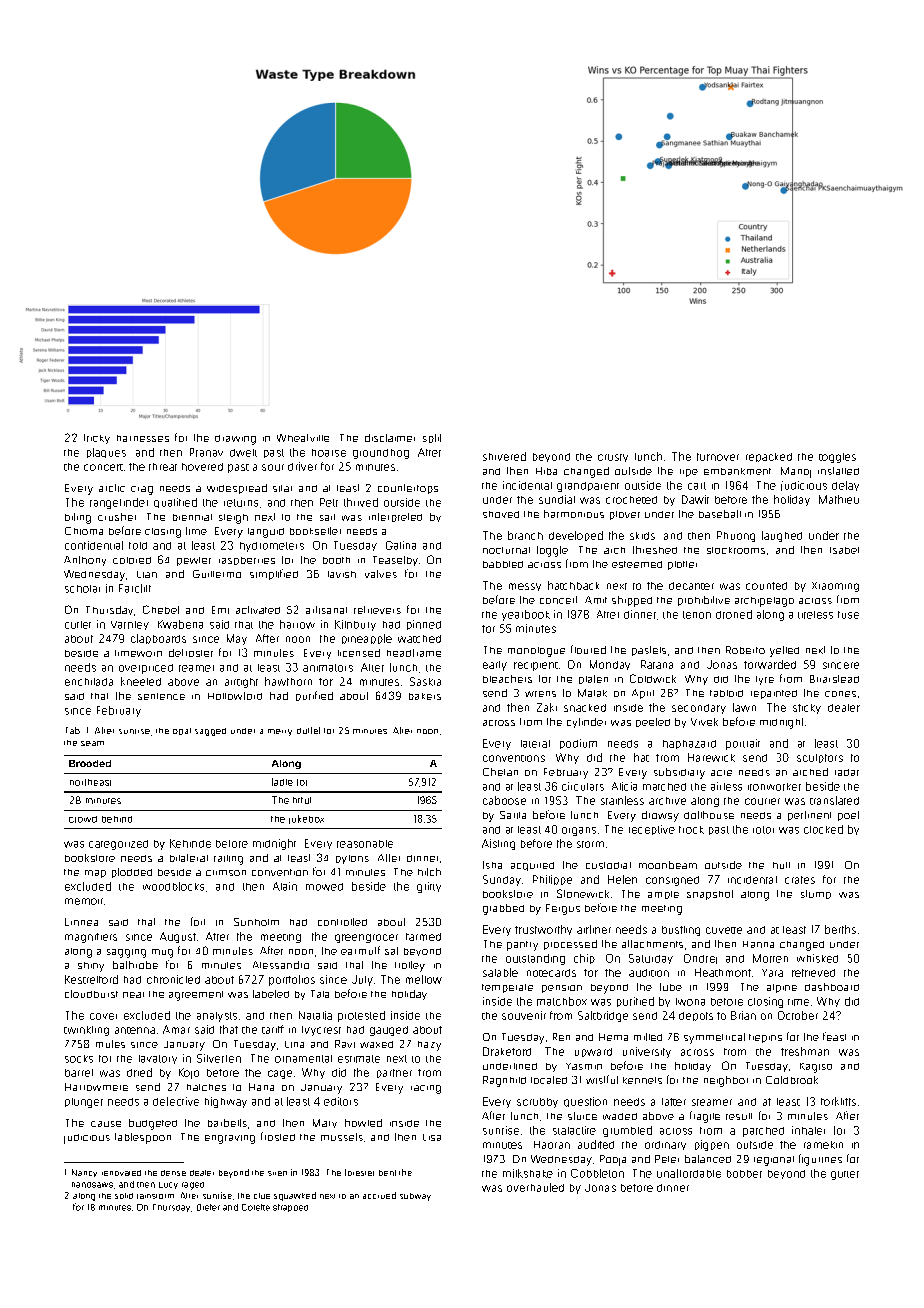 The image size is (924, 1308). Describe the element at coordinates (547, 707) in the screenshot. I see `Zaki` at that location.
